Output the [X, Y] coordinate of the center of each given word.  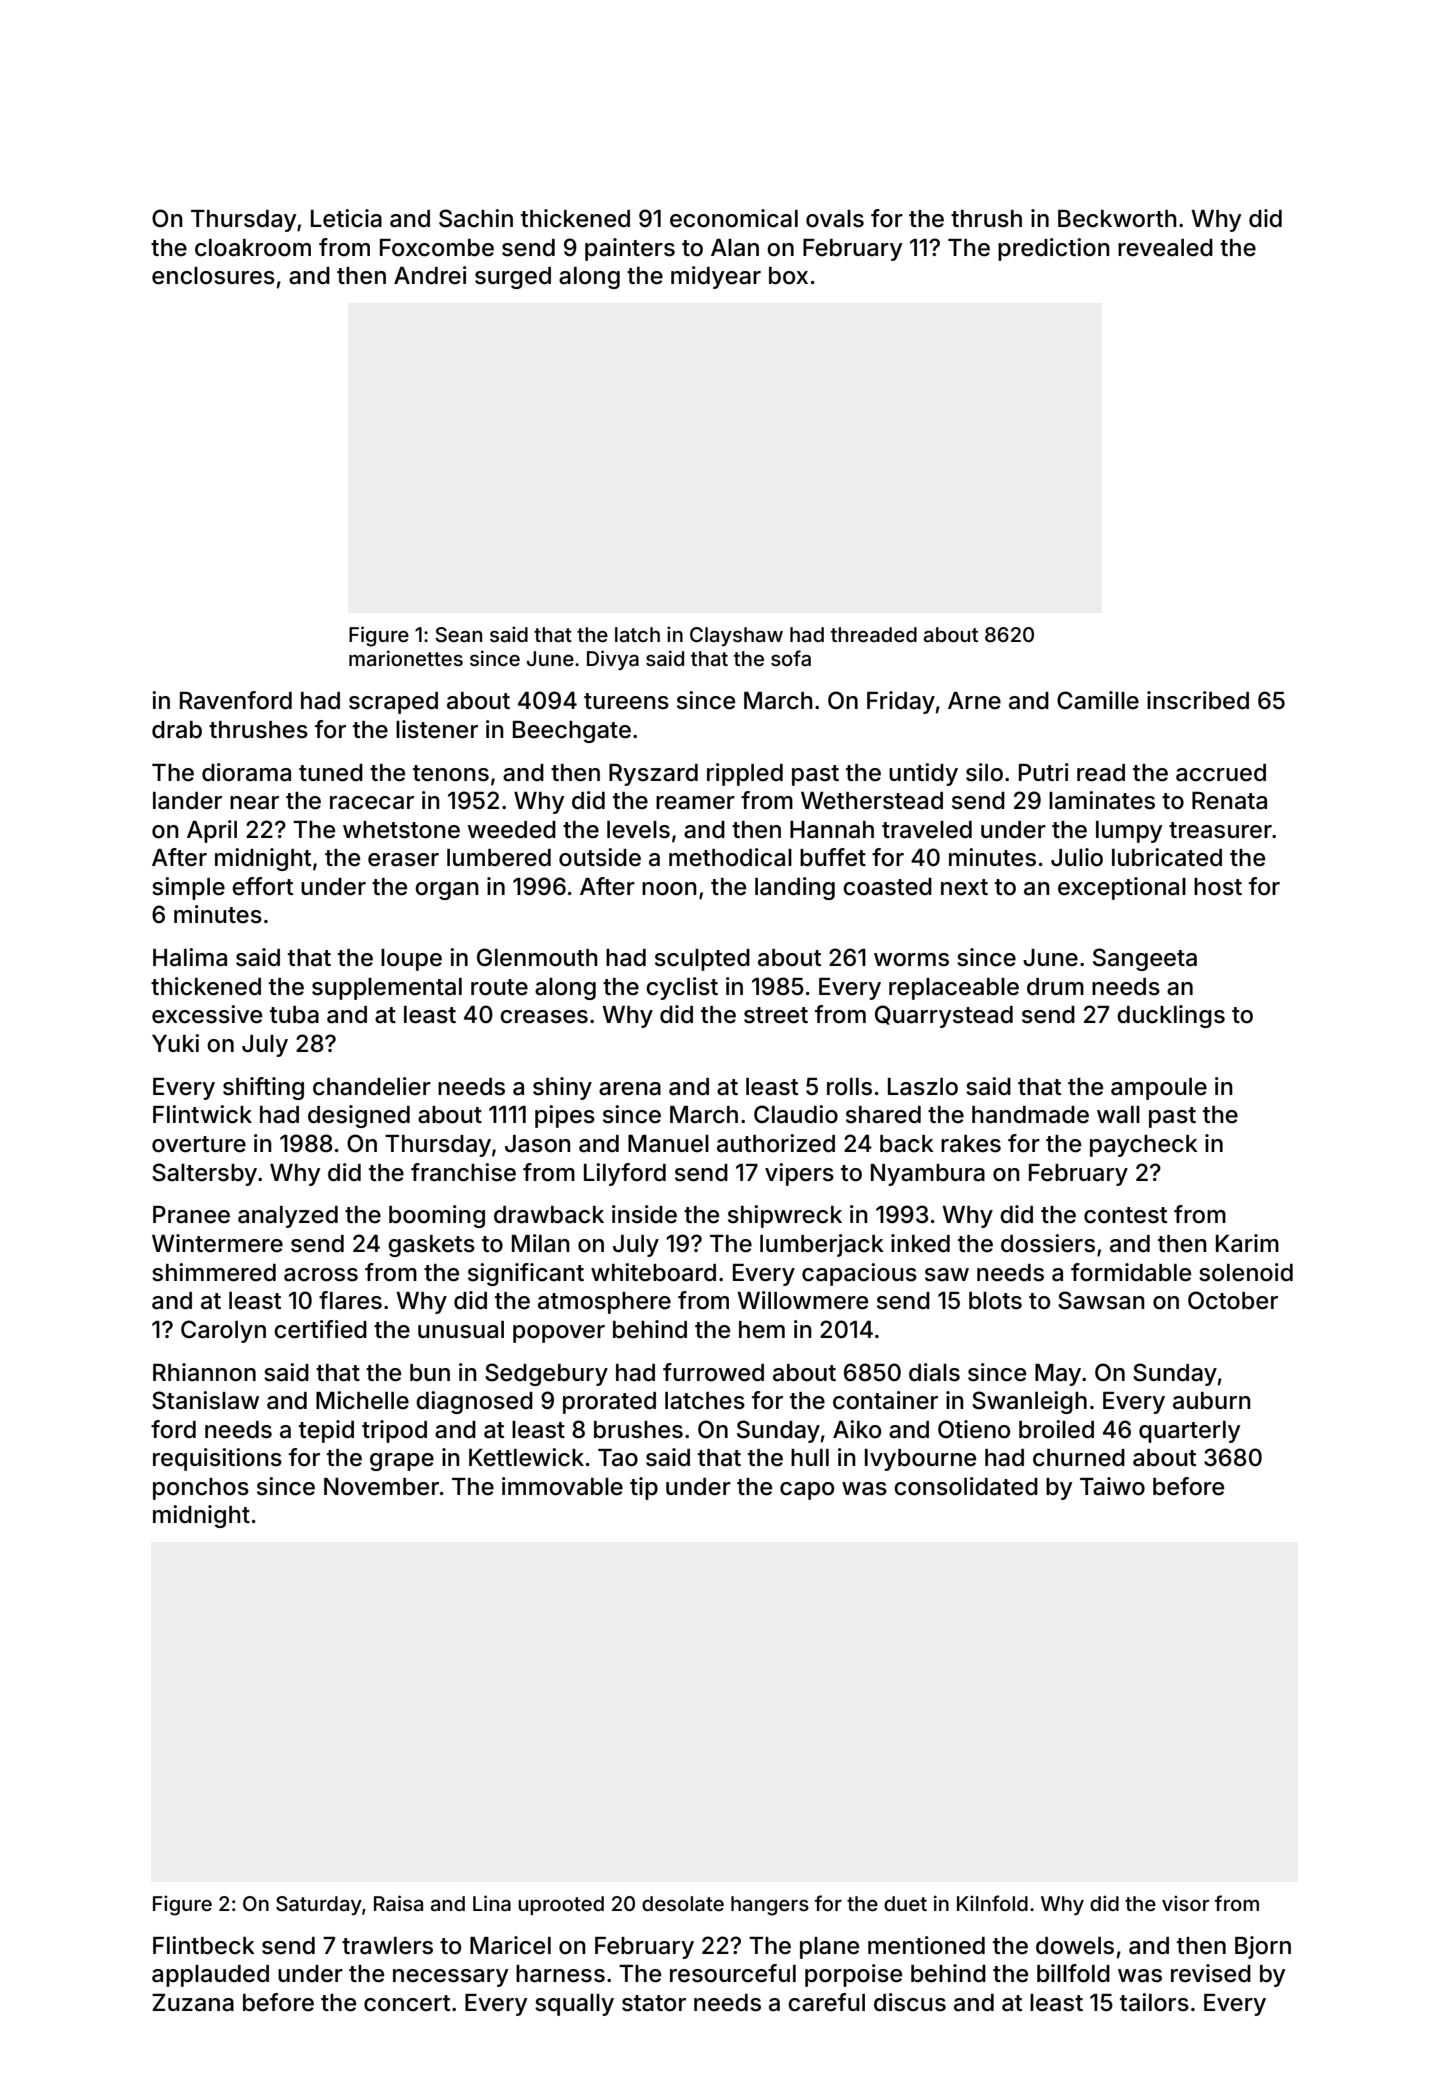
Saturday [319, 1905]
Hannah [832, 830]
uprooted [561, 1905]
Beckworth [1117, 219]
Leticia [346, 218]
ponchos [201, 1489]
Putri [1044, 772]
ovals [835, 219]
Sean [458, 635]
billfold [1073, 1973]
